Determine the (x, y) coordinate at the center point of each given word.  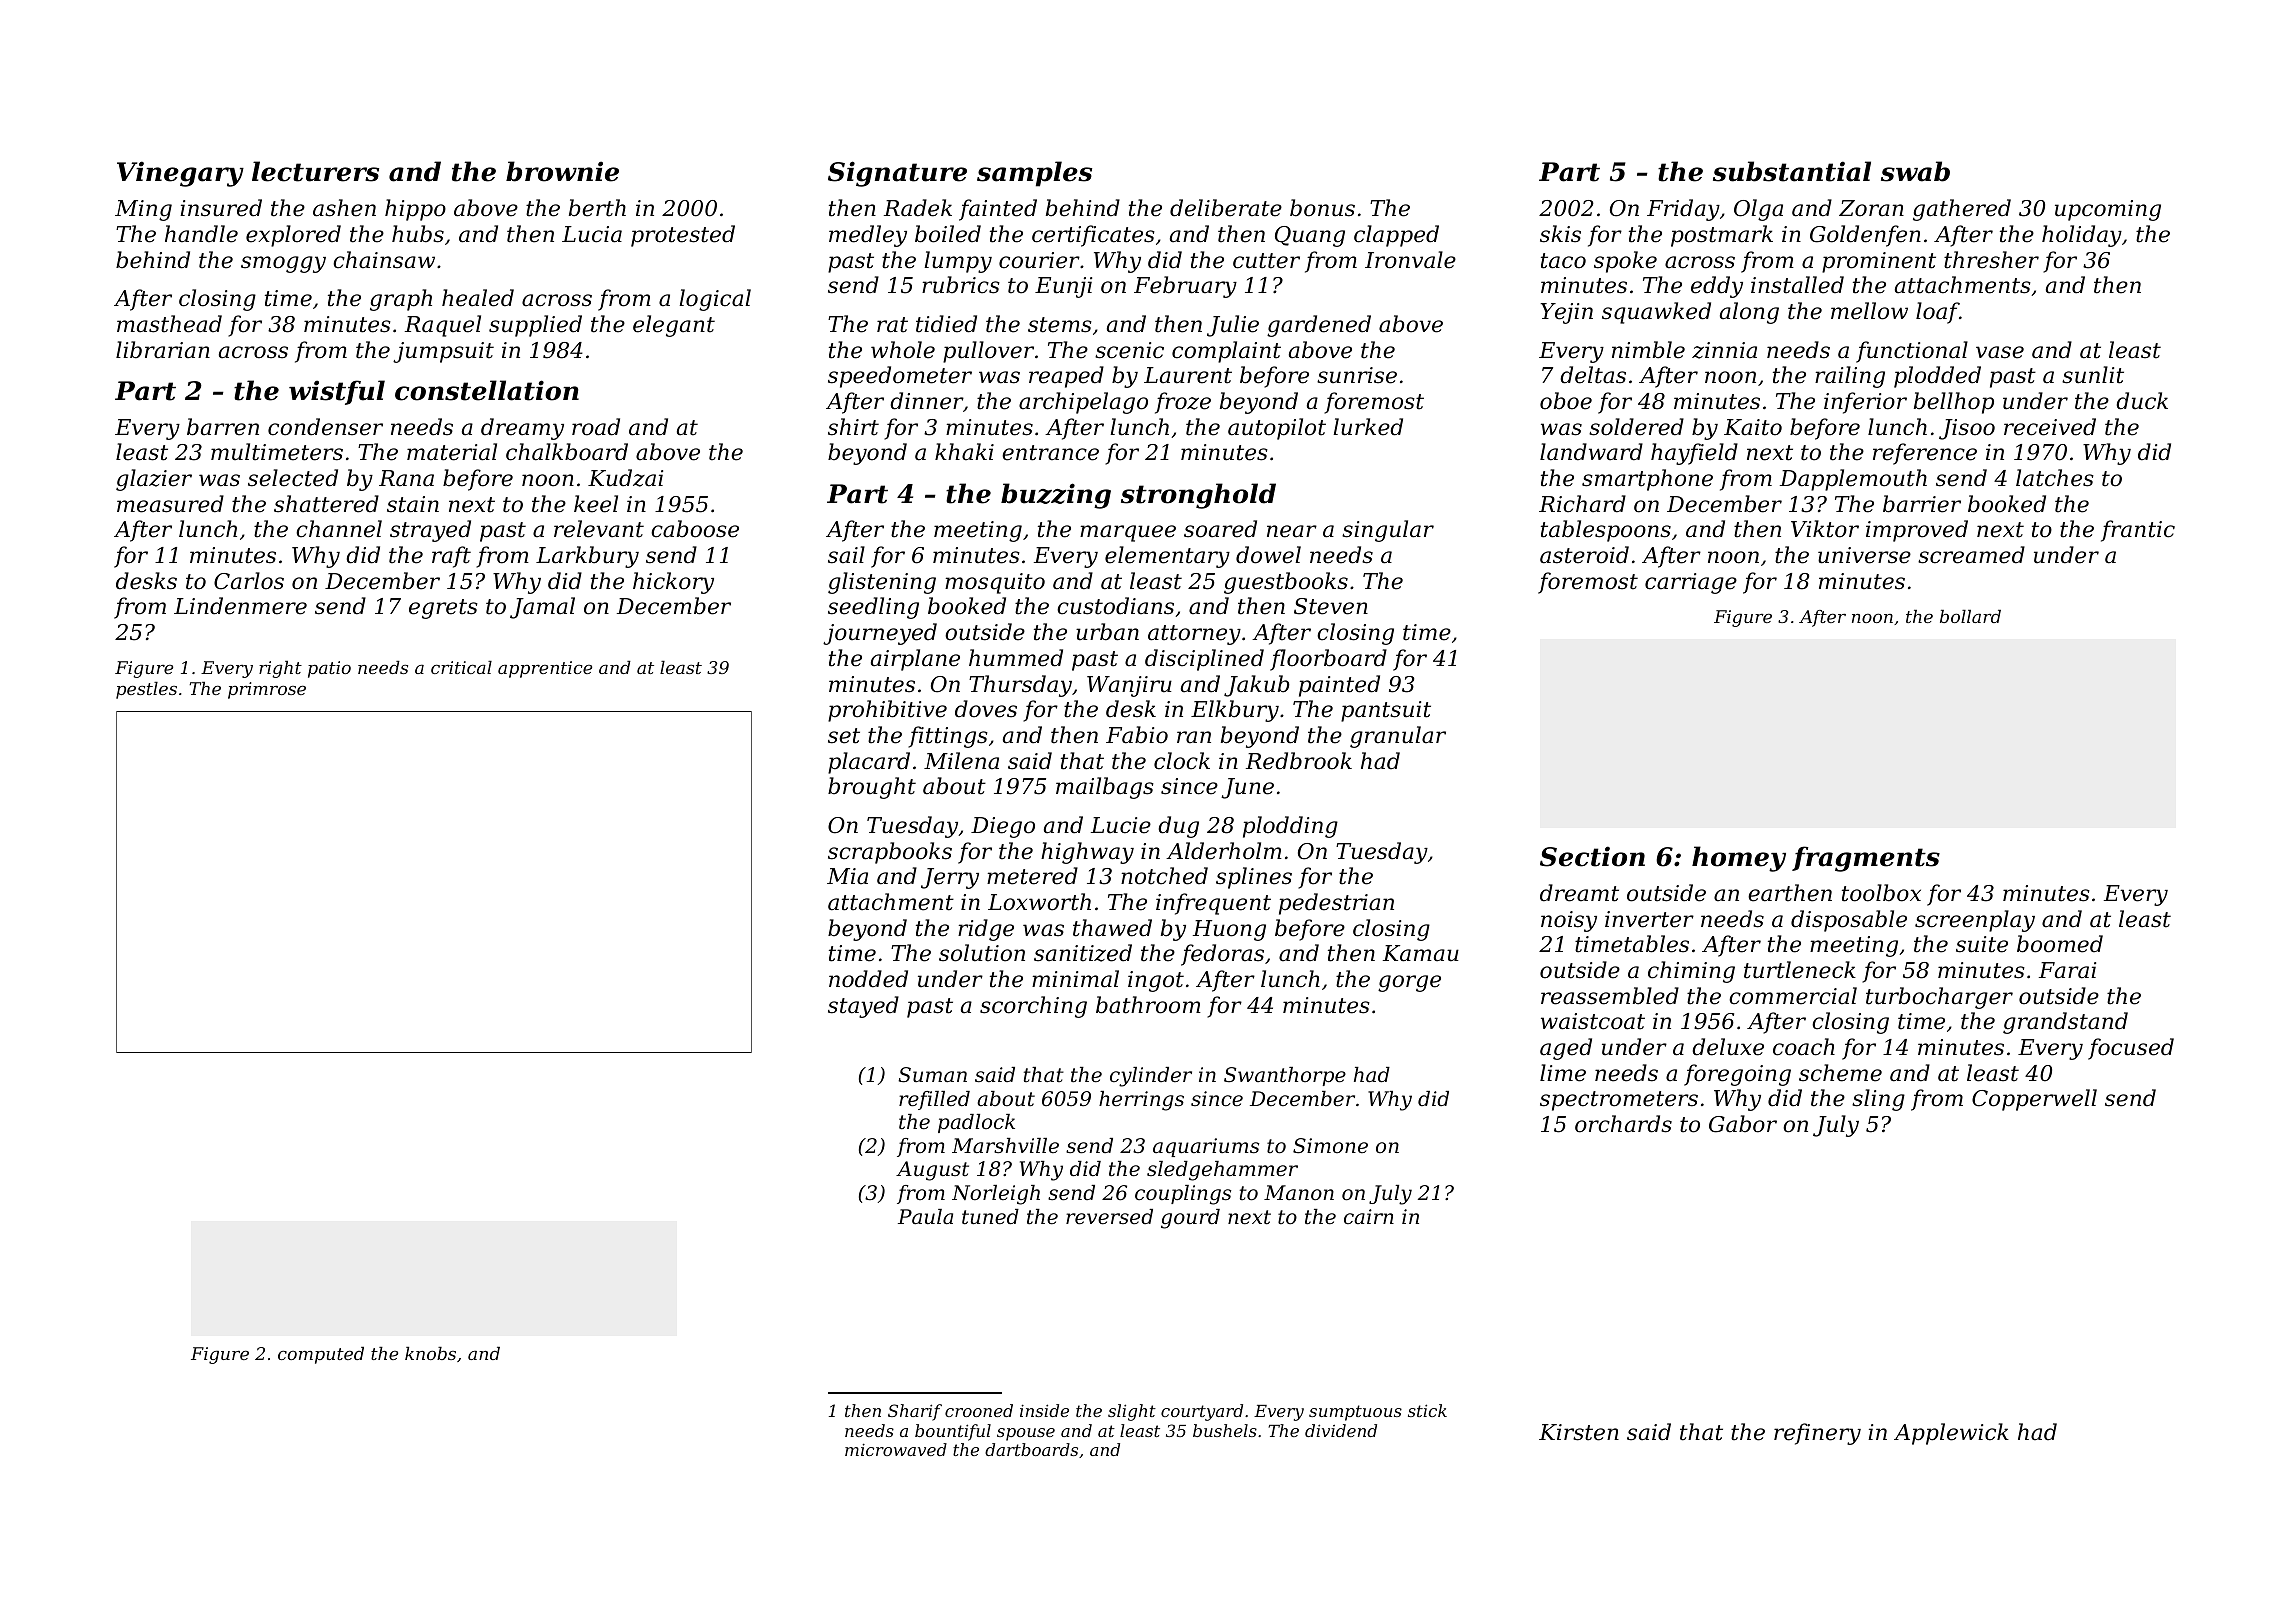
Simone (1330, 1146)
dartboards (1031, 1449)
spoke (1625, 262)
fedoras (1222, 955)
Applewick (1951, 1434)
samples (1034, 174)
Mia (847, 876)
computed (321, 1355)
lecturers (315, 171)
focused (2131, 1049)
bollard (1970, 616)
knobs (430, 1353)
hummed (1016, 658)
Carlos (249, 581)
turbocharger (1939, 998)
